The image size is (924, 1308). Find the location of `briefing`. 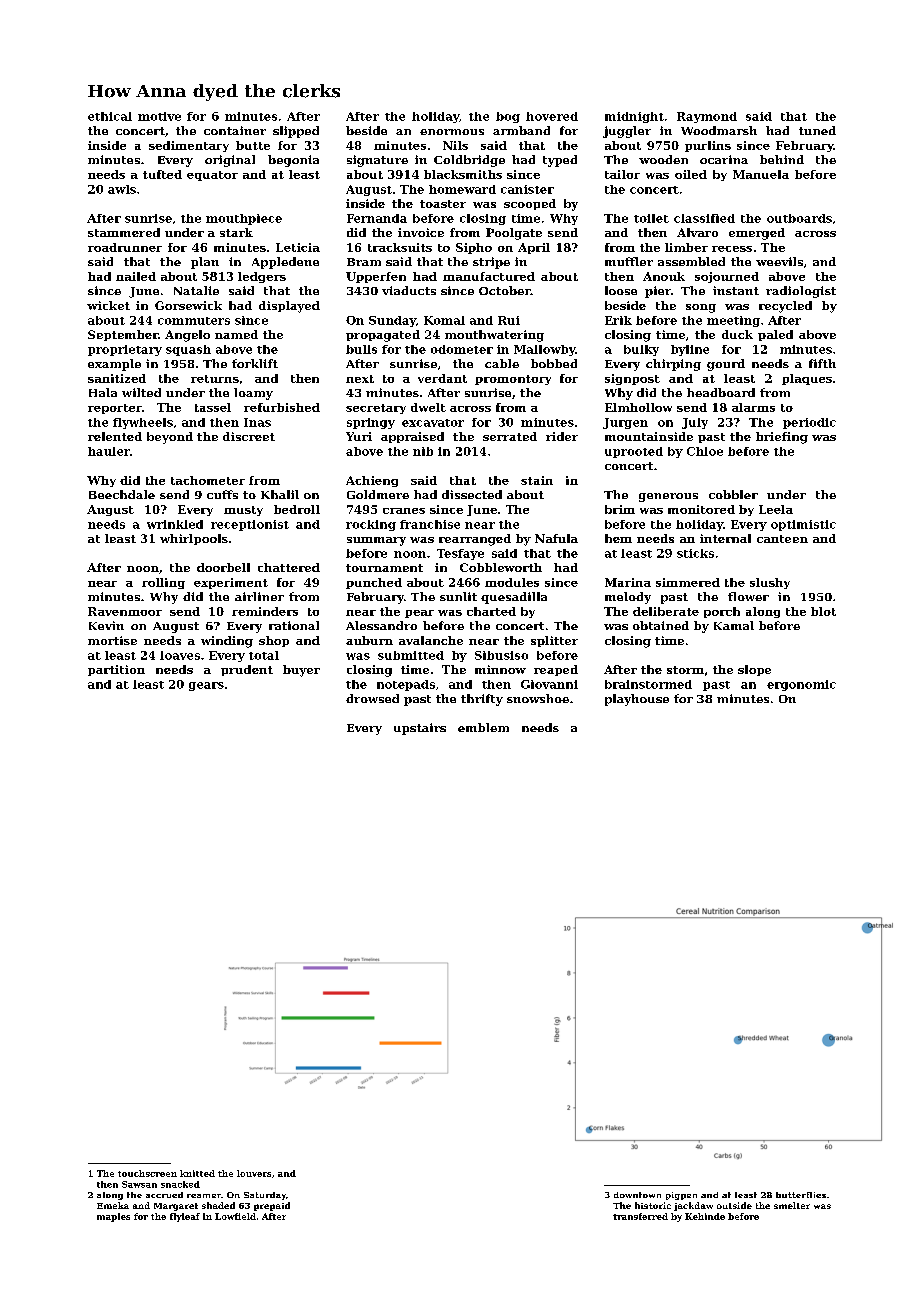

briefing is located at coordinates (782, 438).
